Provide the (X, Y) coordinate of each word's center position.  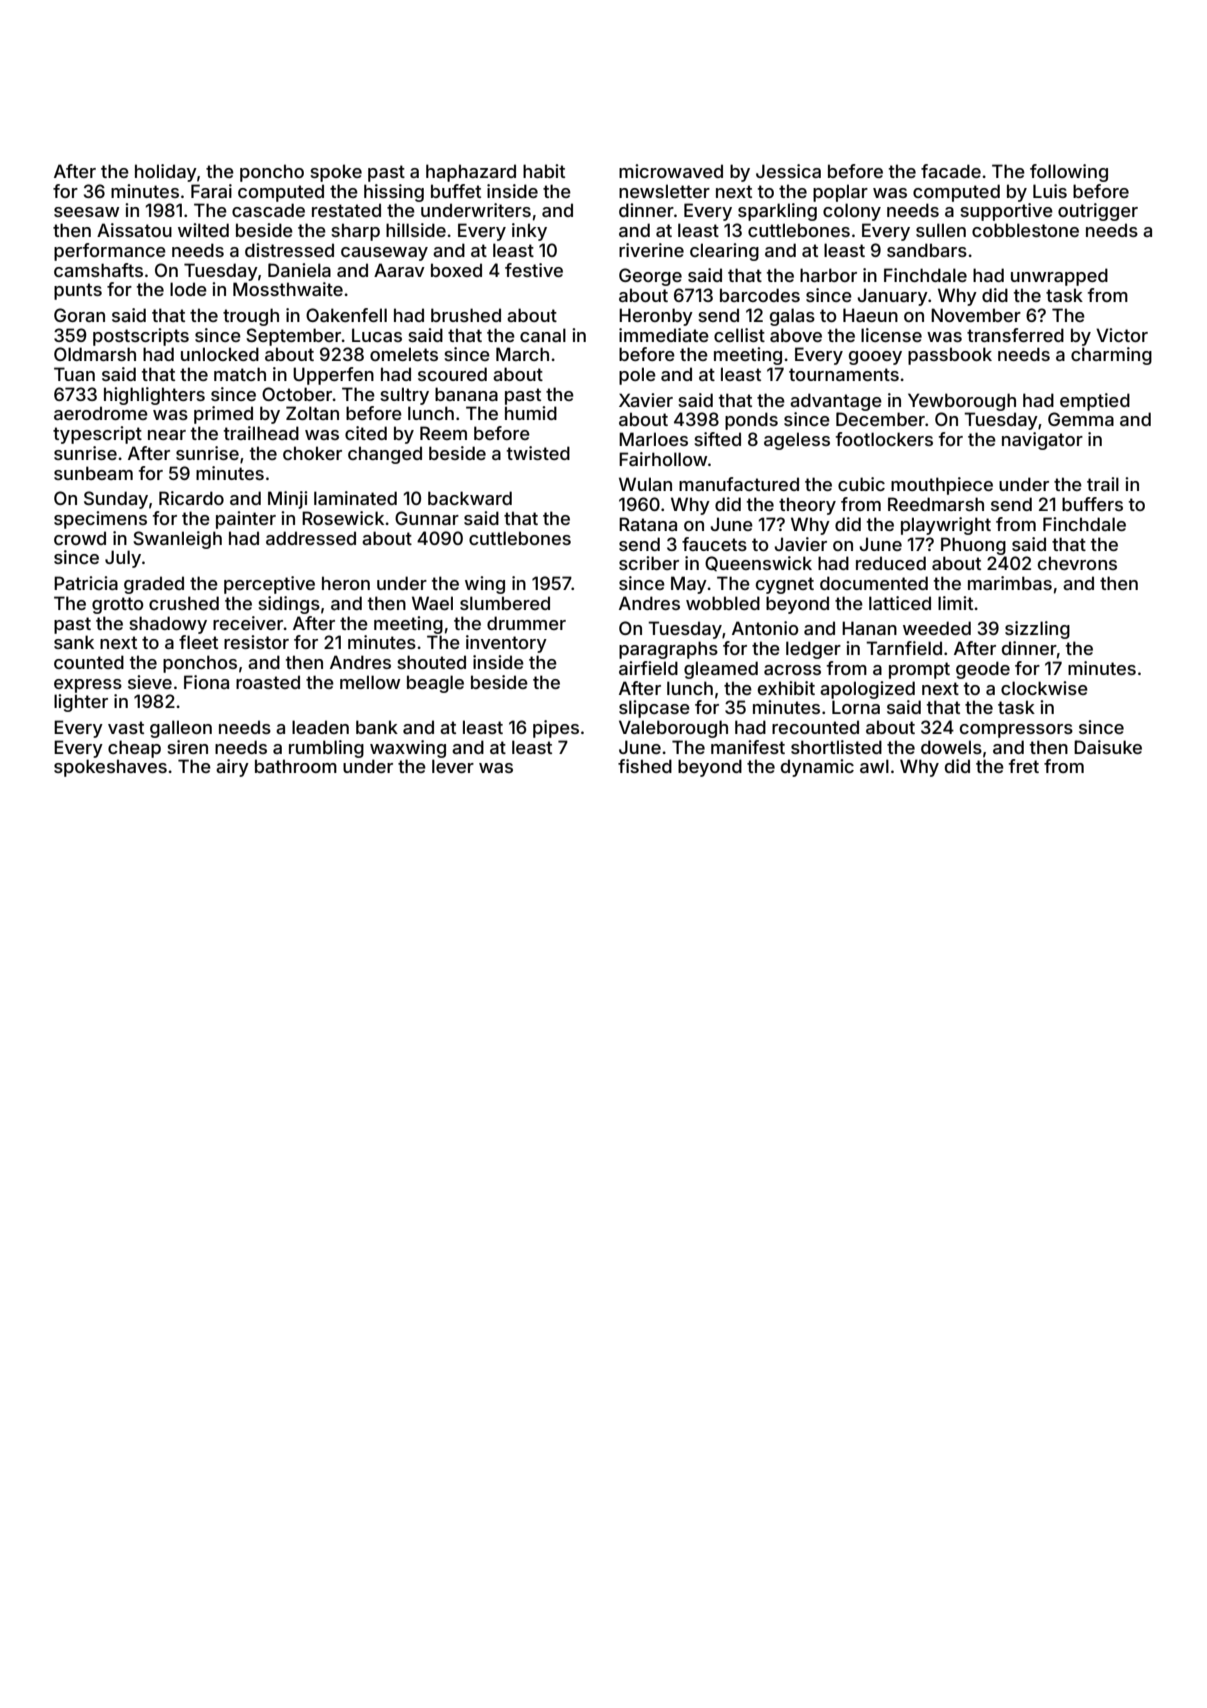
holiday (166, 173)
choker (312, 453)
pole (637, 376)
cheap (134, 749)
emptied (1095, 402)
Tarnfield (904, 648)
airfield (648, 668)
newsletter (664, 191)
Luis (1050, 191)
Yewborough (962, 402)
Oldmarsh (95, 354)
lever (453, 766)
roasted (268, 682)
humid (531, 413)
